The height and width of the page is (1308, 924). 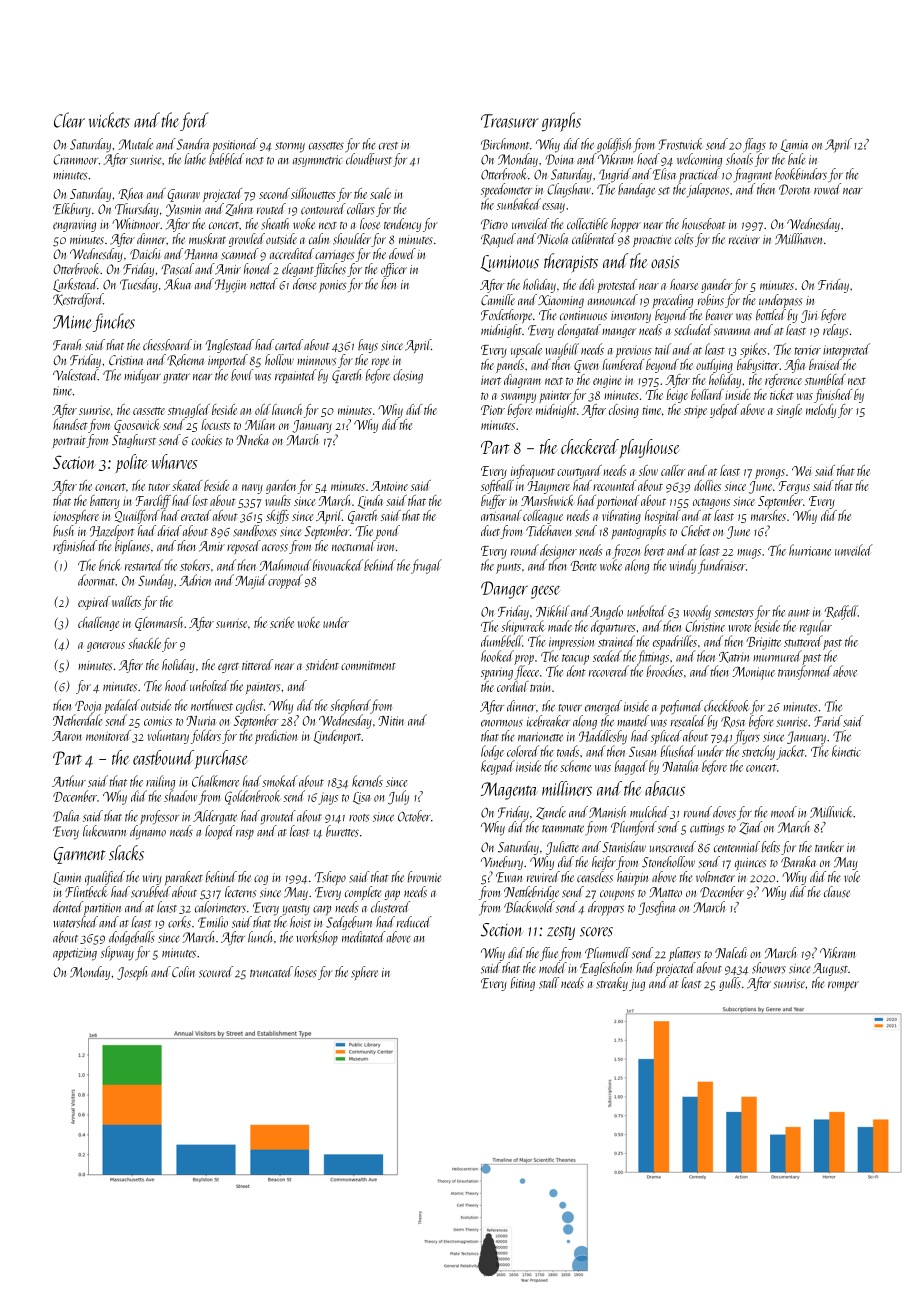 What do you see at coordinates (136, 144) in the page?
I see `Mutale` at bounding box center [136, 144].
